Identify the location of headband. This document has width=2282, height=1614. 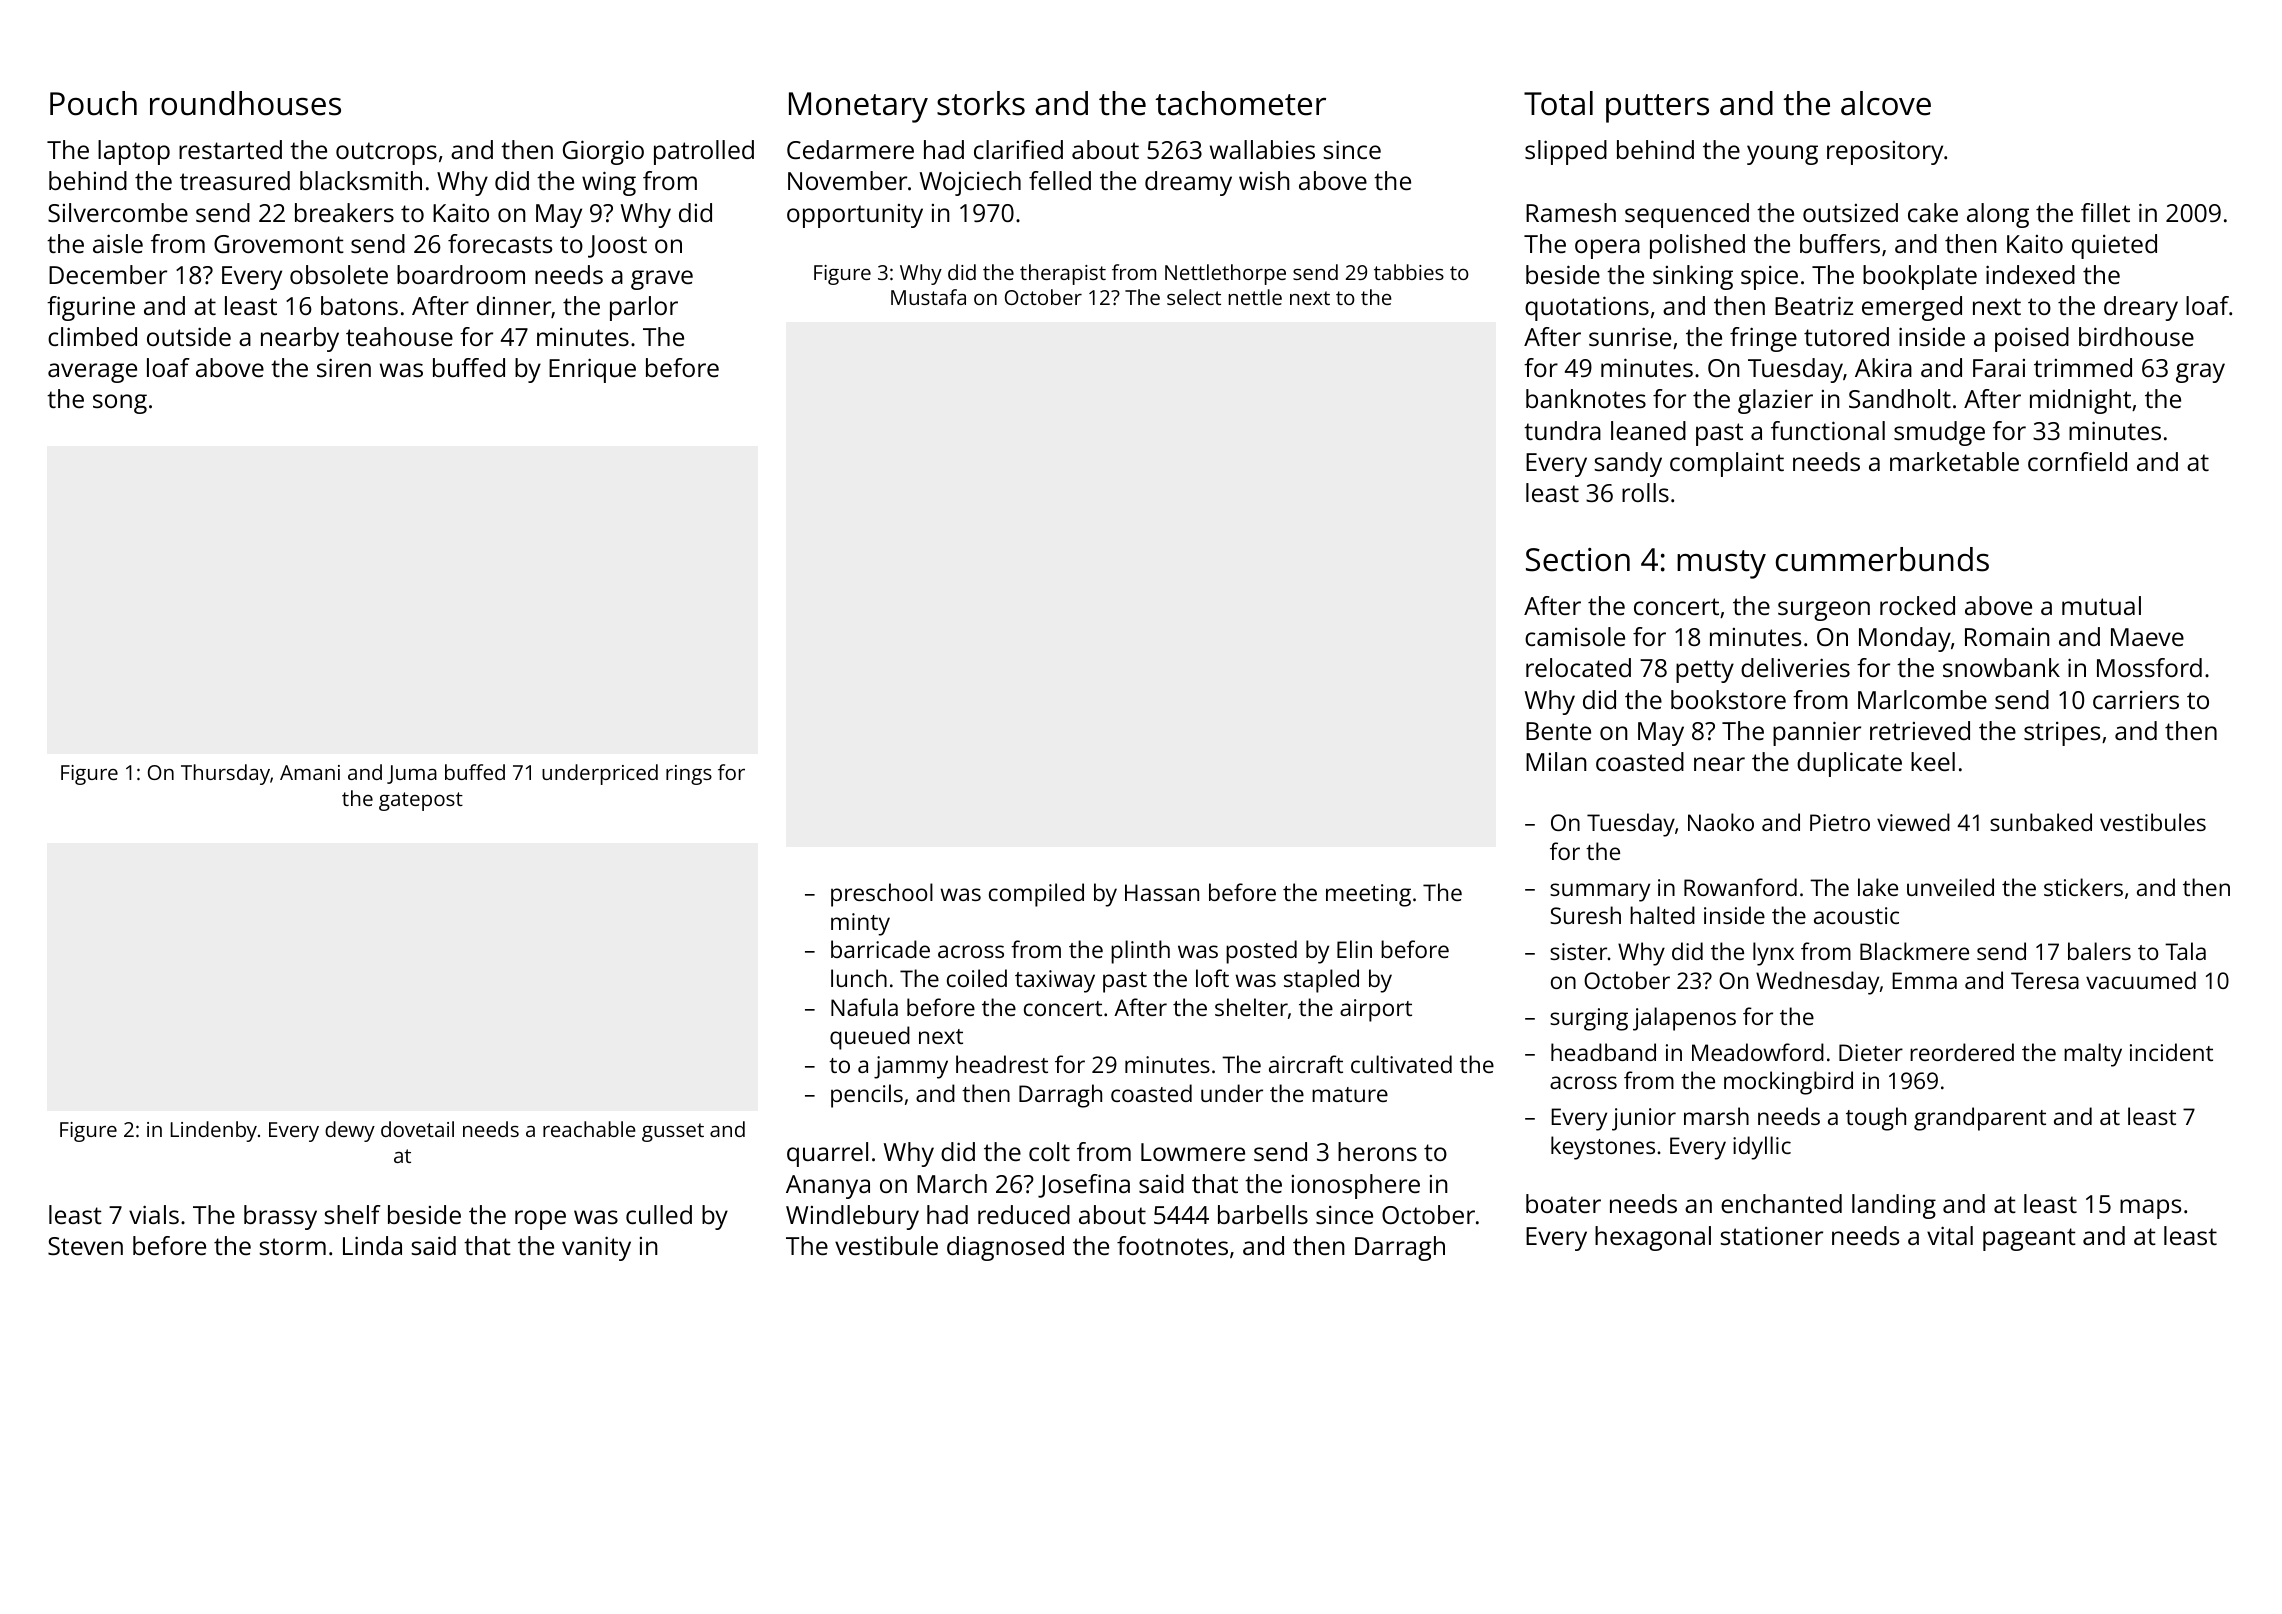
(1603, 1052).
